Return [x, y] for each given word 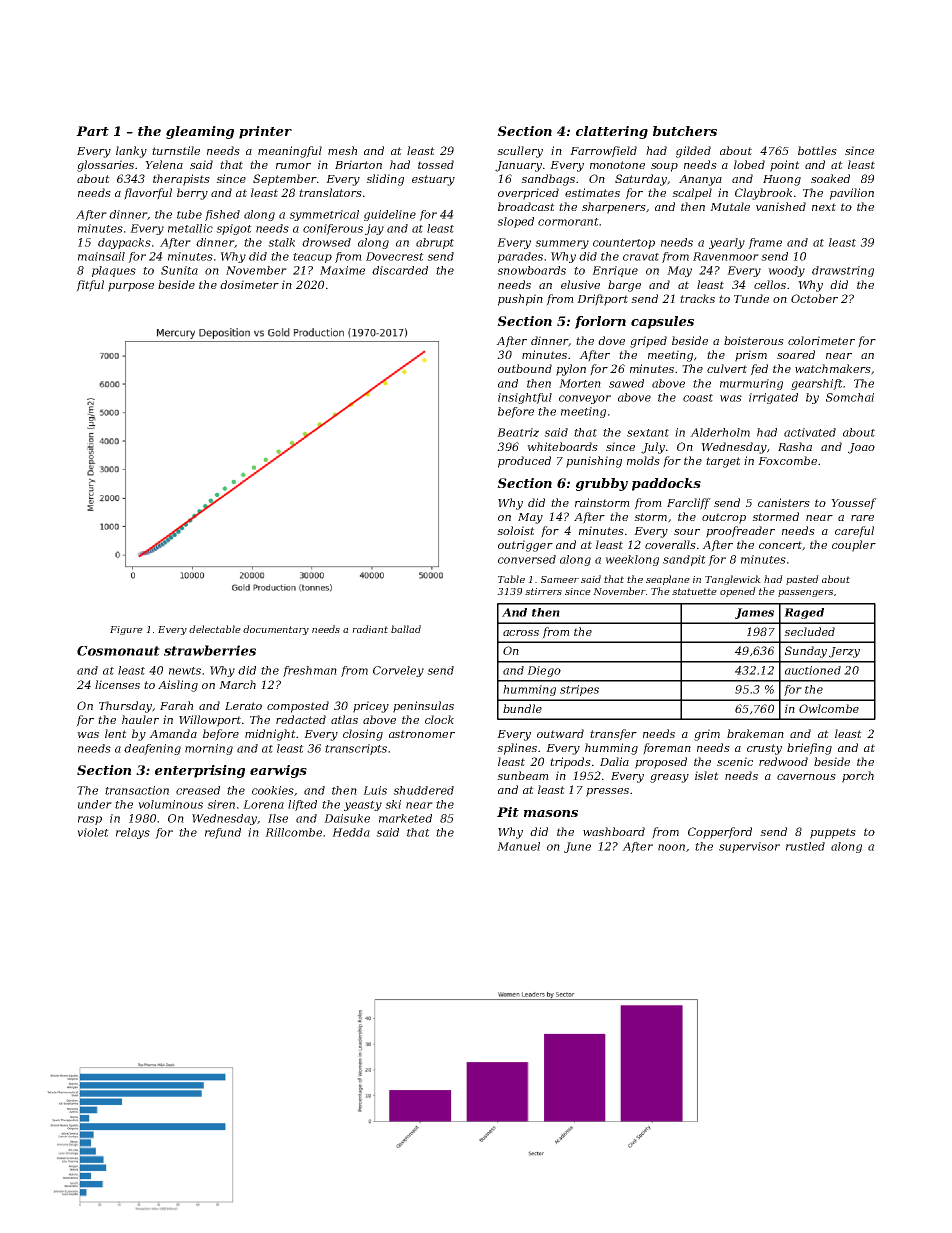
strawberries [210, 650]
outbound [525, 368]
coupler [854, 546]
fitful [90, 286]
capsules [662, 322]
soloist [516, 530]
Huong [782, 180]
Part [92, 131]
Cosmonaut [118, 651]
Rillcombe [293, 832]
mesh [342, 150]
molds [643, 460]
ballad [406, 629]
